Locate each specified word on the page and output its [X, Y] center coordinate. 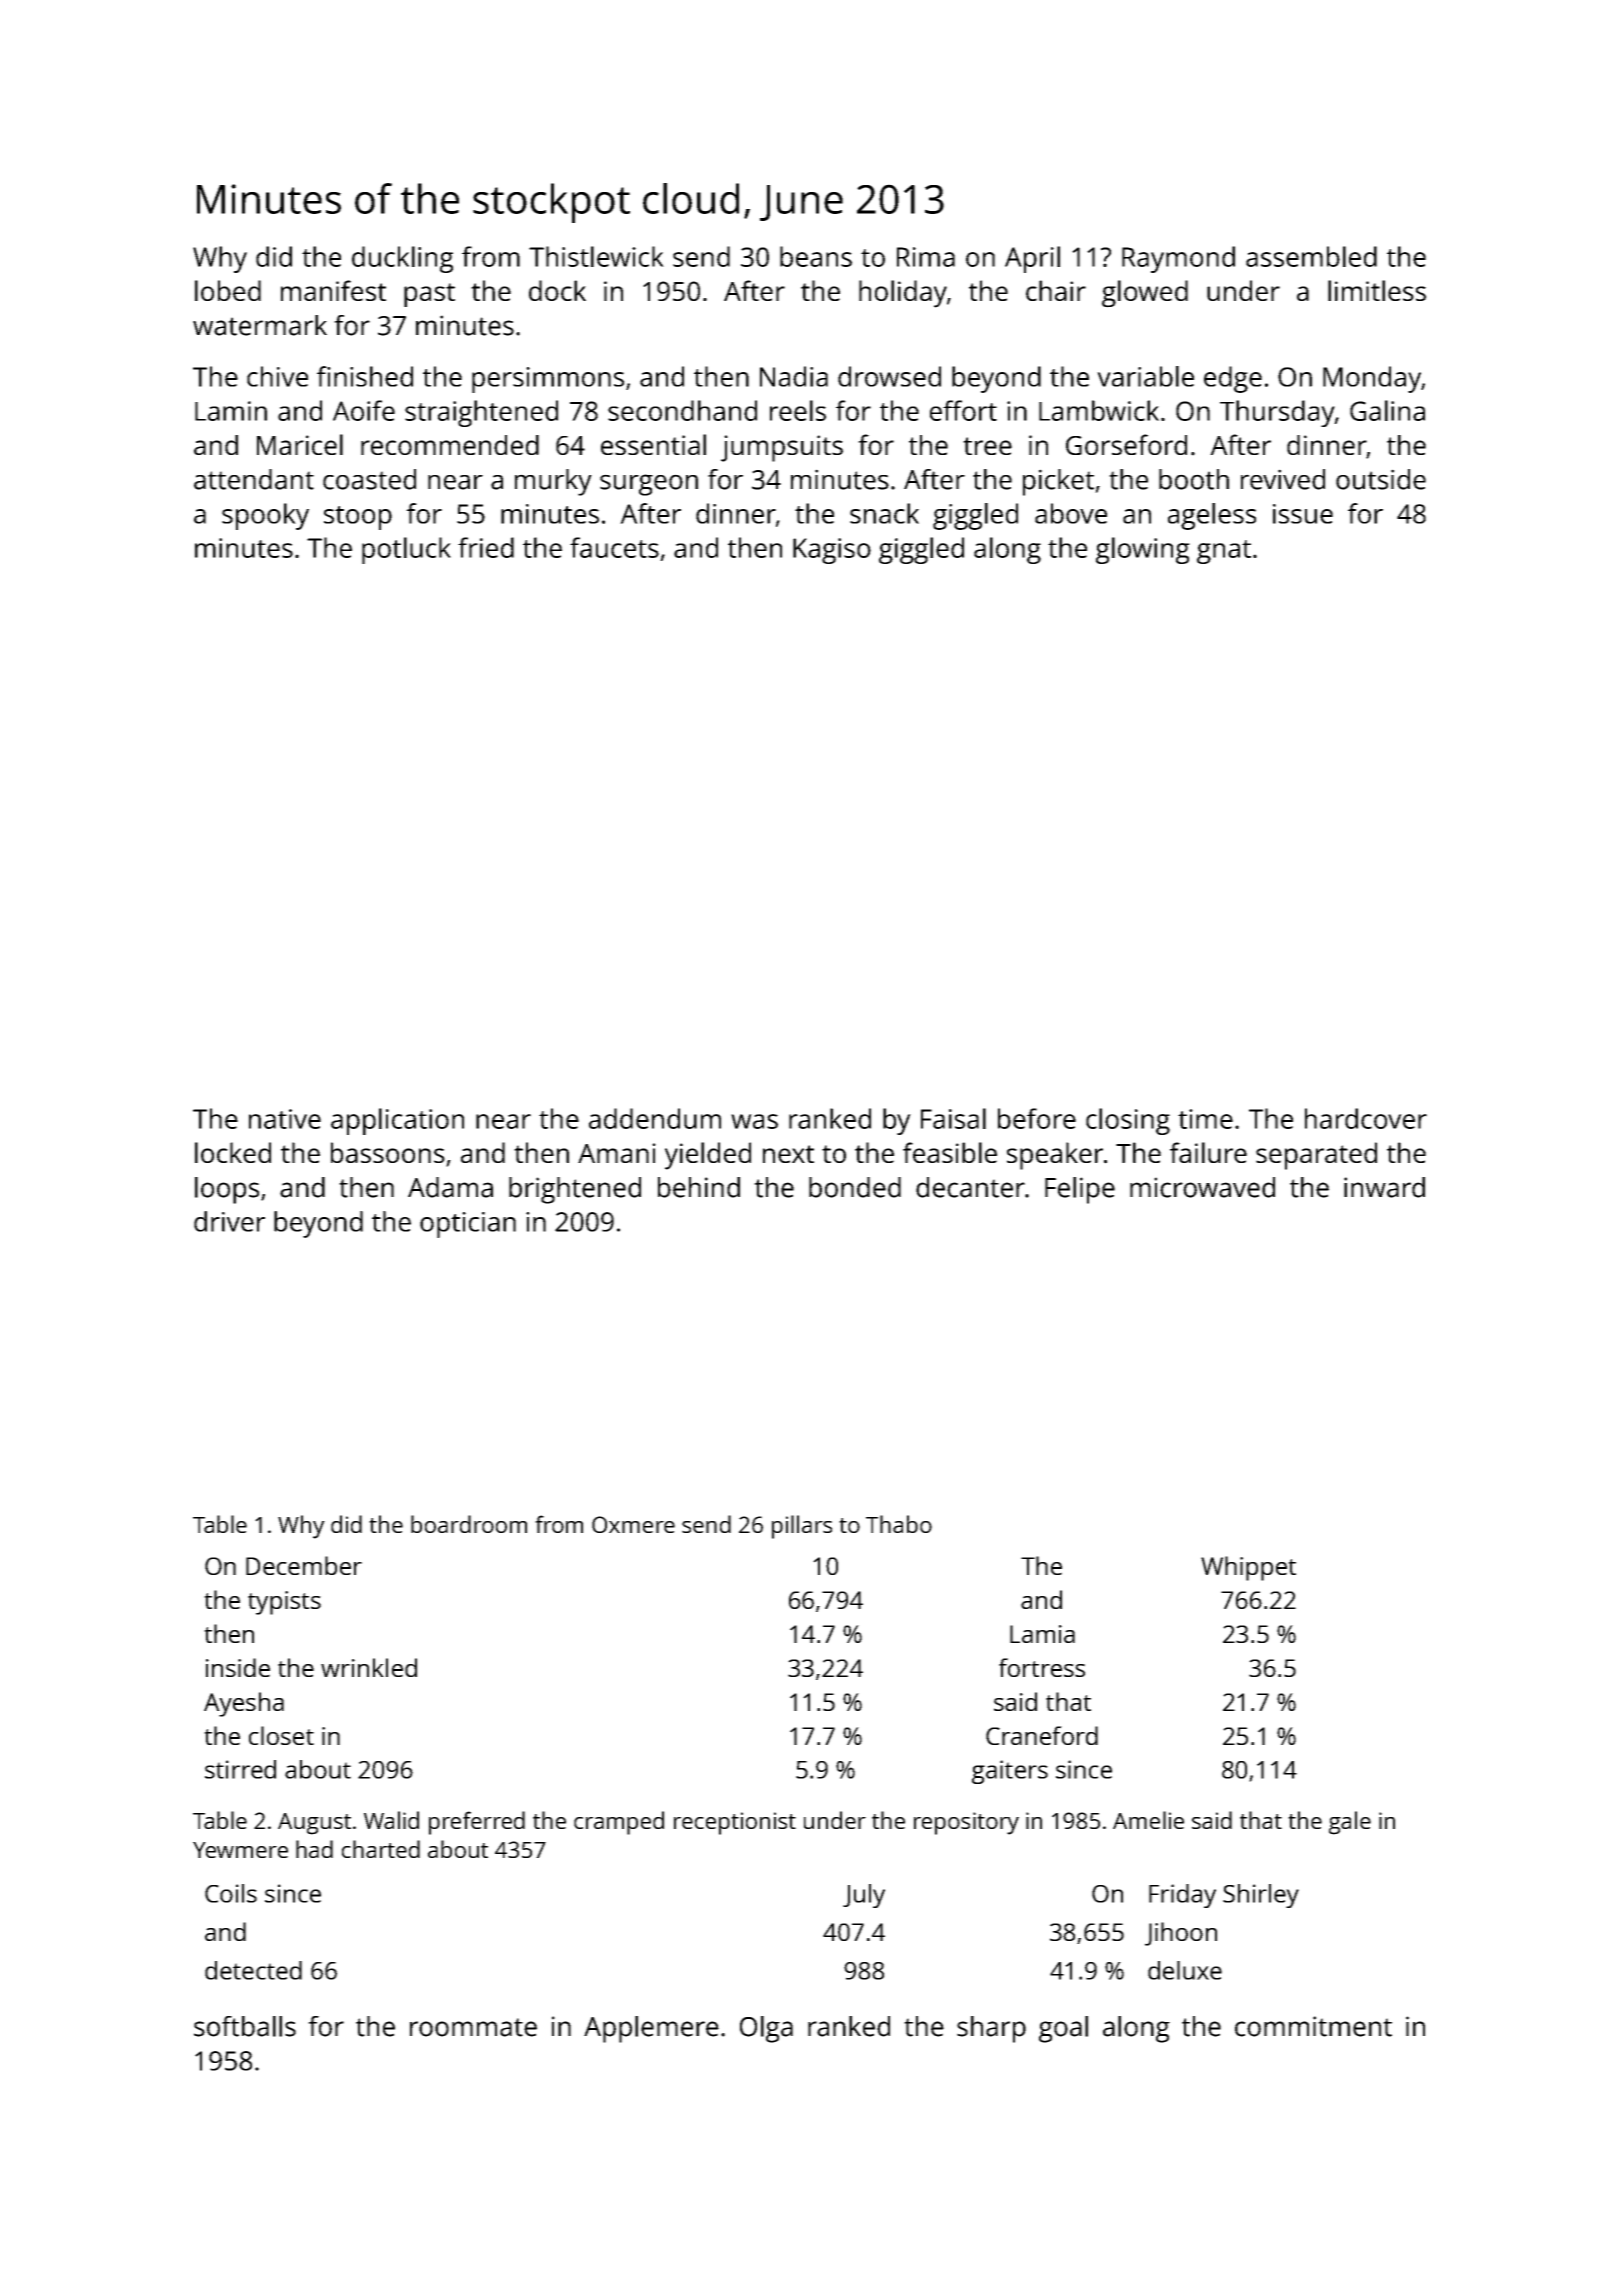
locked [233, 1152]
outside [1381, 479]
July [864, 1896]
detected [253, 1970]
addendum [655, 1118]
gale [1350, 1823]
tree [987, 446]
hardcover [1366, 1118]
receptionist [735, 1823]
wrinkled [369, 1667]
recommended [450, 445]
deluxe [1185, 1970]
